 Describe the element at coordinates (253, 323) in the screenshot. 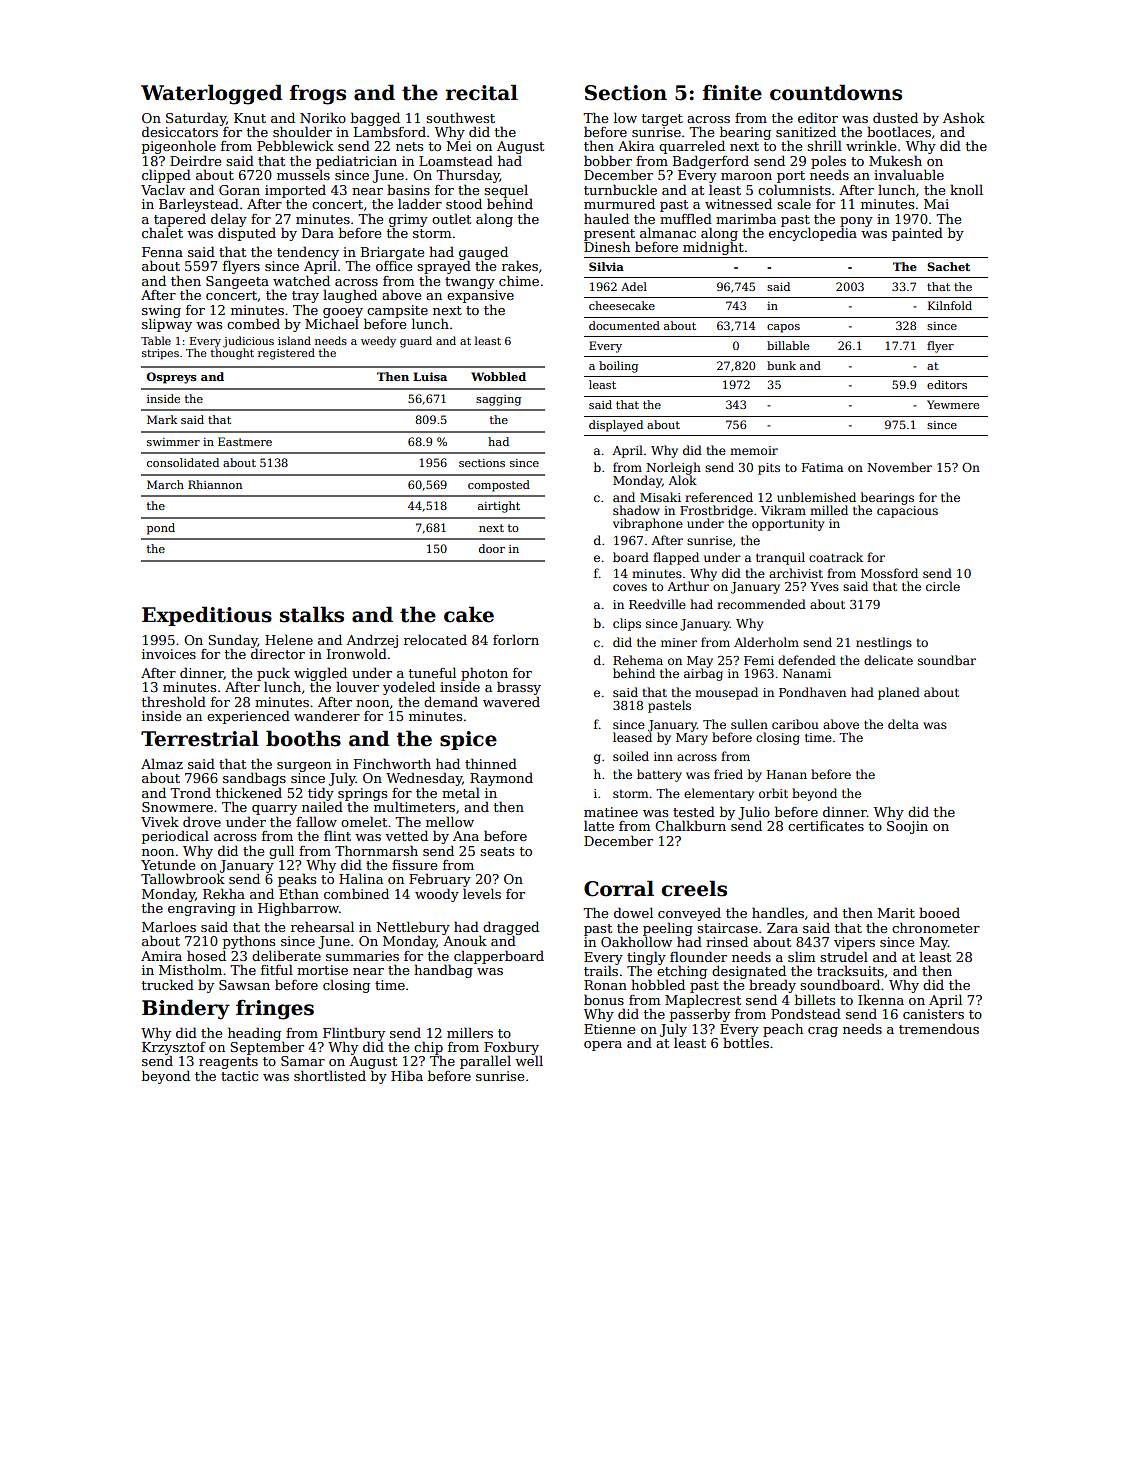

I see `combed` at that location.
